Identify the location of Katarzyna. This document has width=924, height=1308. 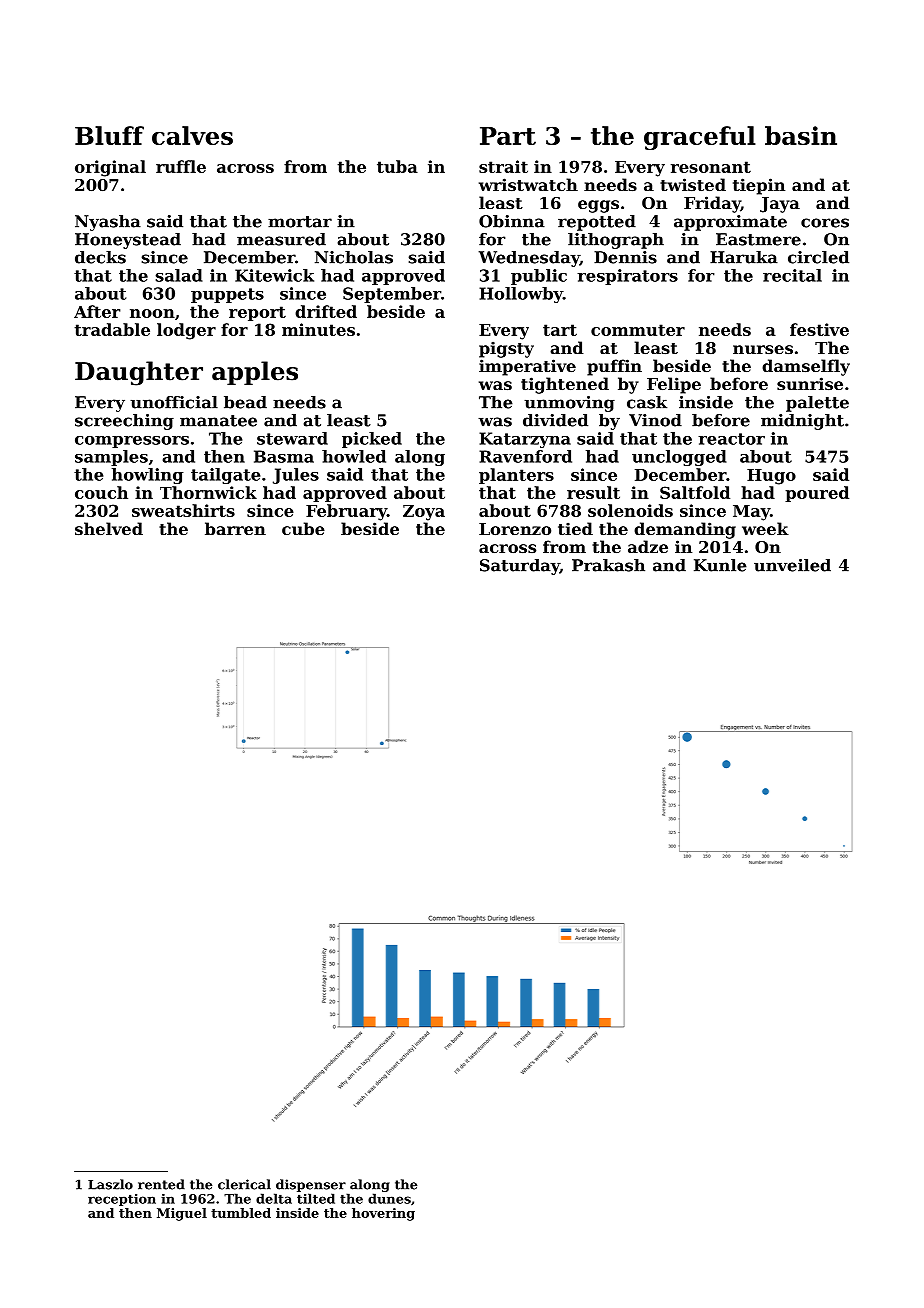
(525, 440).
